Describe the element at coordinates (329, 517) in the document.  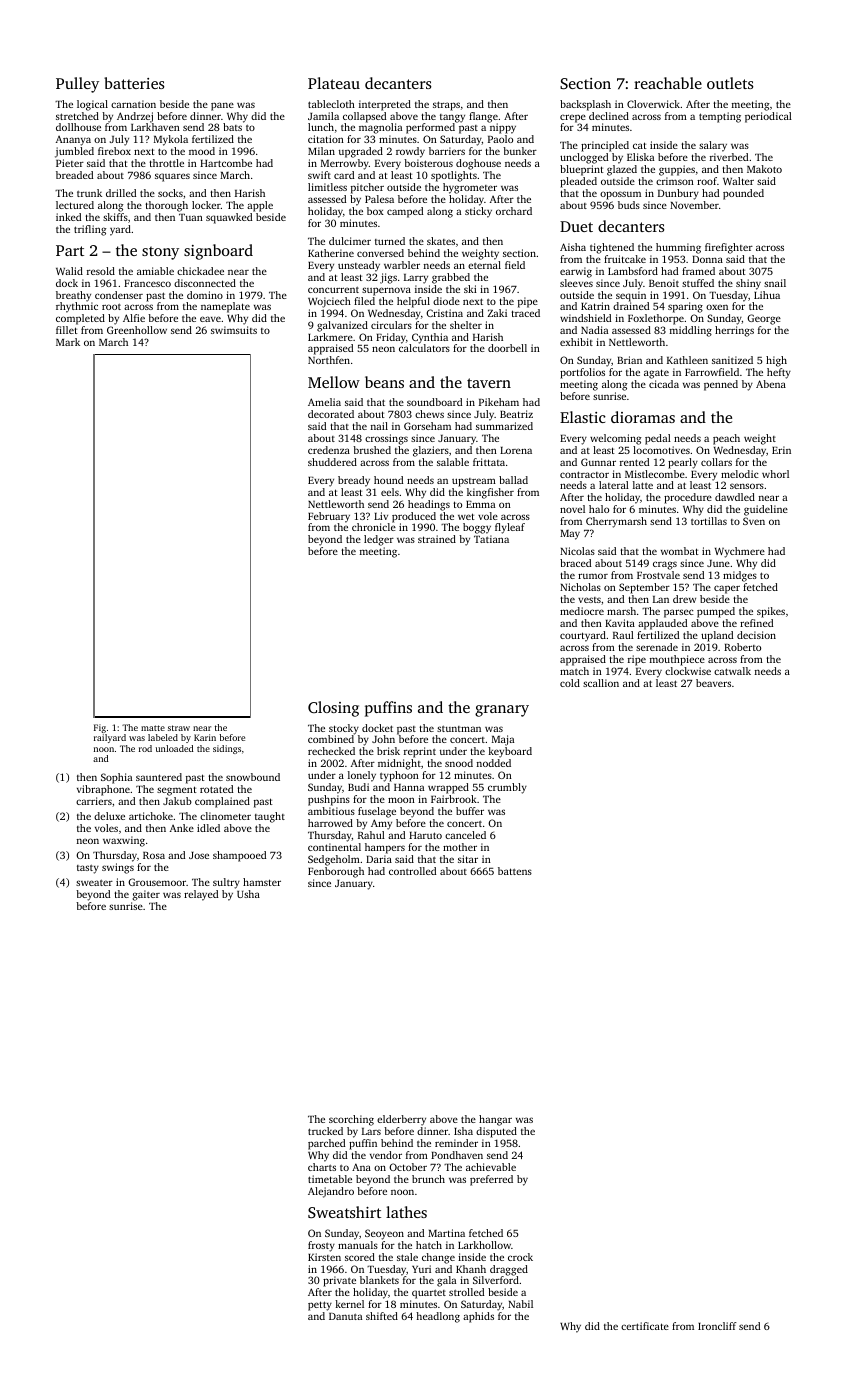
I see `February` at that location.
